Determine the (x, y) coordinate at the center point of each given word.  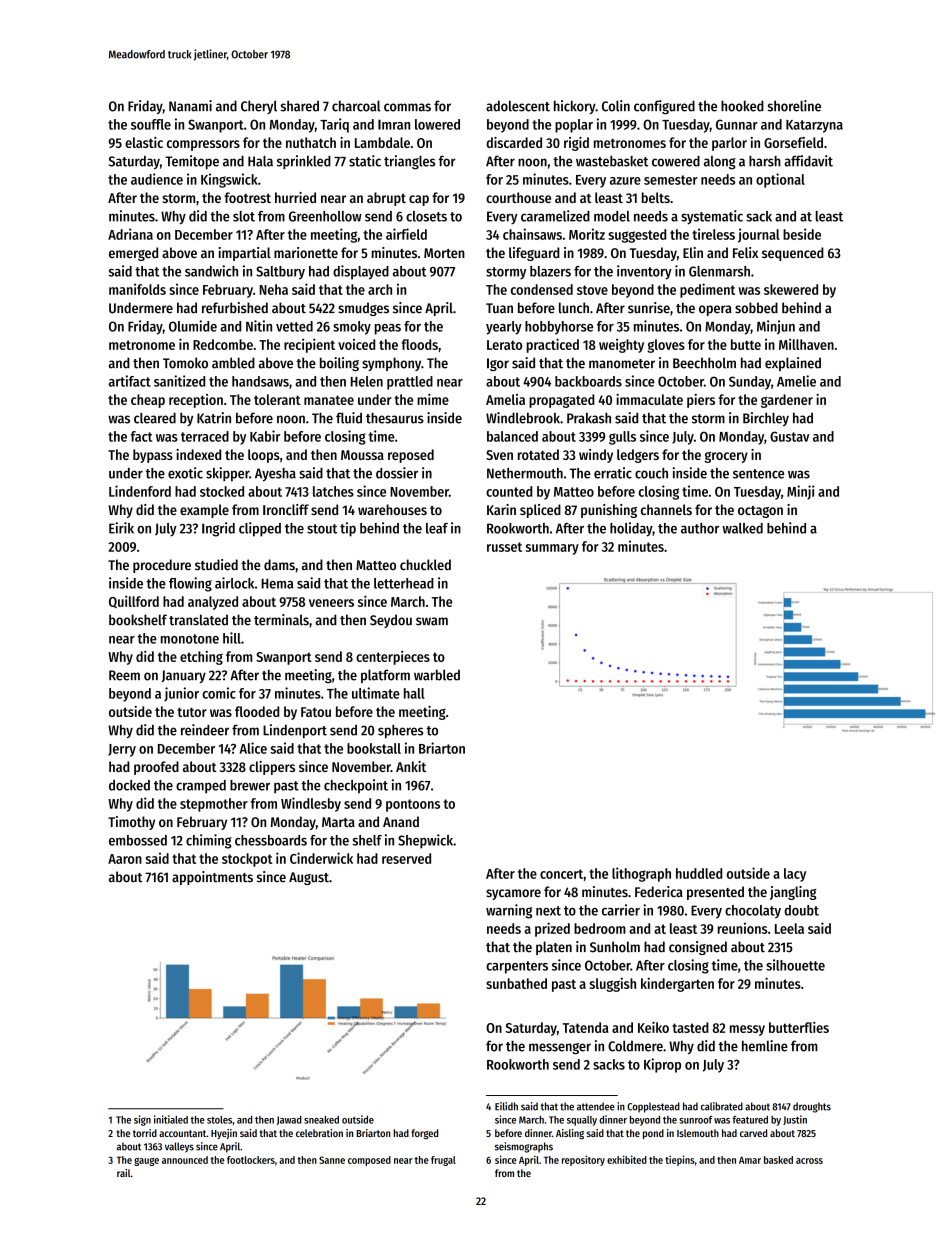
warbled (437, 675)
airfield (406, 234)
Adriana (130, 234)
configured (664, 107)
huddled (699, 873)
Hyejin (224, 1134)
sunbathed (516, 983)
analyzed (213, 603)
